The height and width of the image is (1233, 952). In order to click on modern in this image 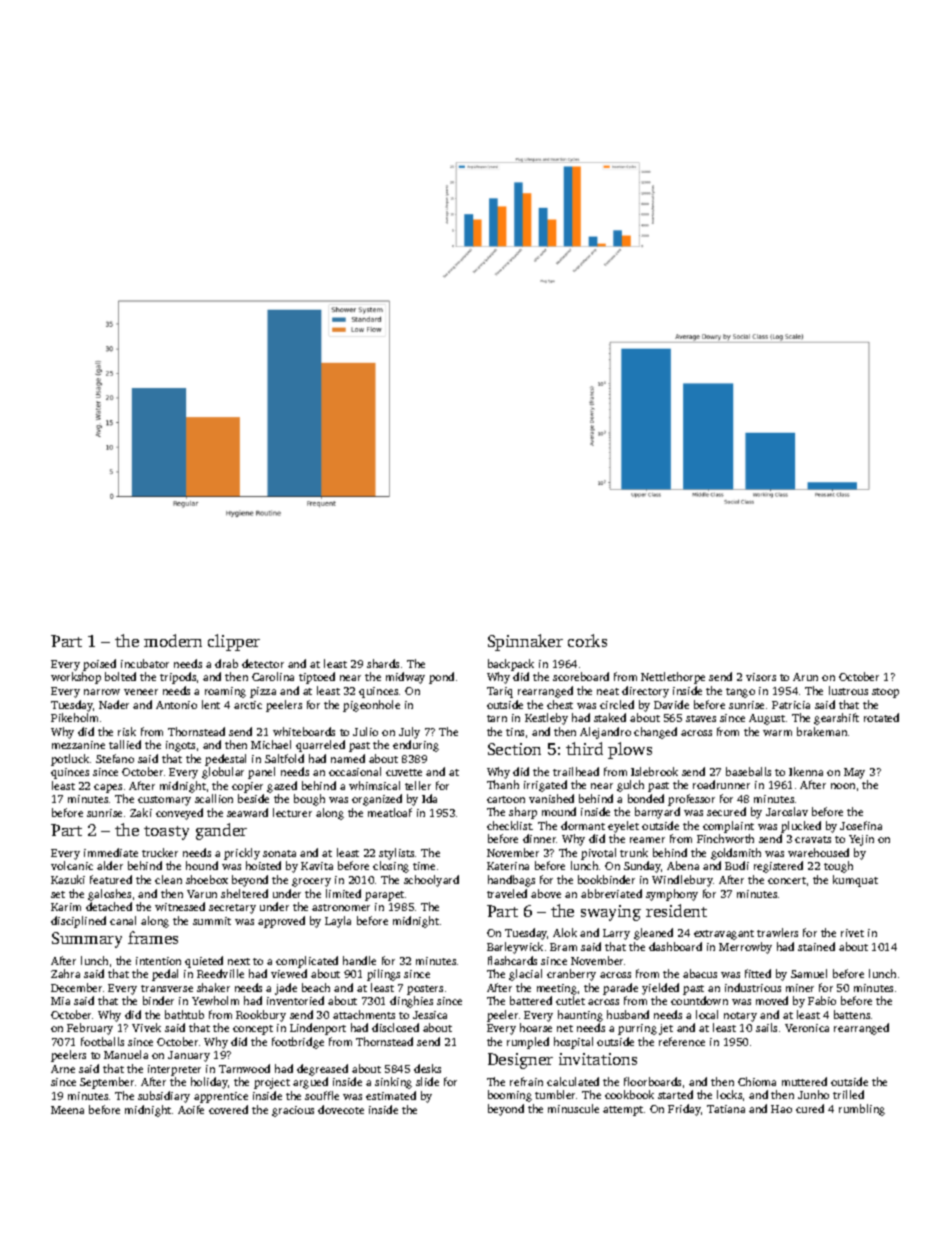, I will do `click(173, 640)`.
